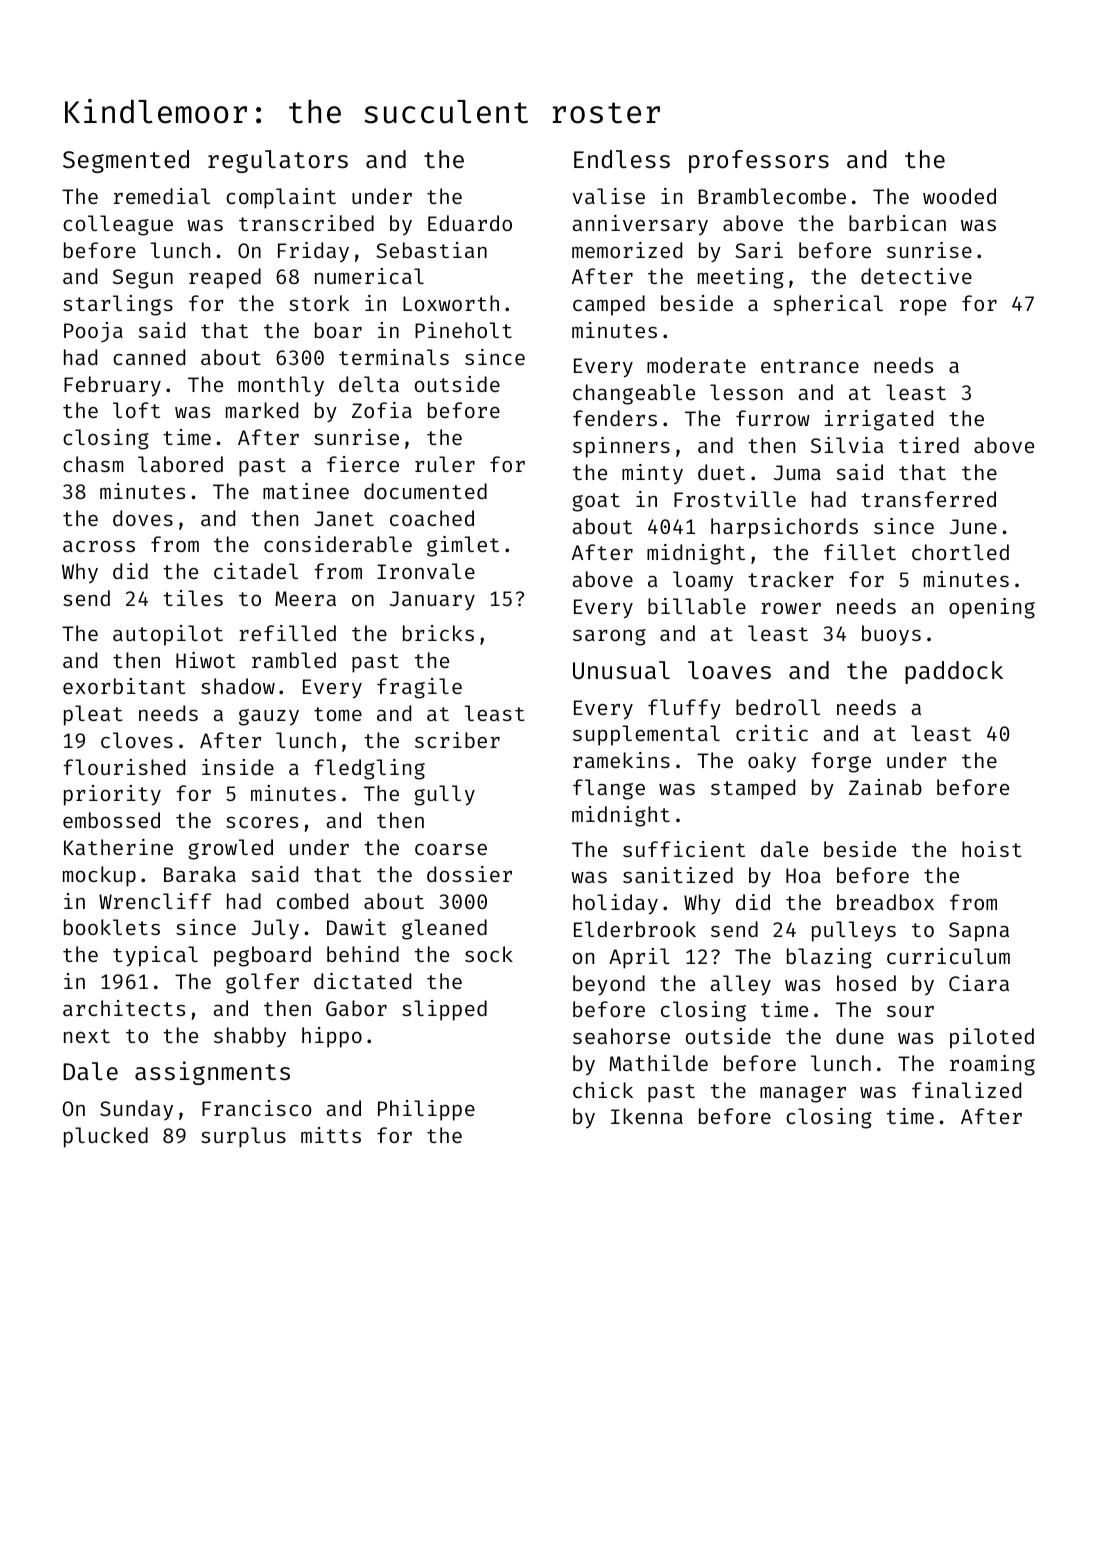 This screenshot has height=1561, width=1099. What do you see at coordinates (622, 159) in the screenshot?
I see `Endless` at bounding box center [622, 159].
